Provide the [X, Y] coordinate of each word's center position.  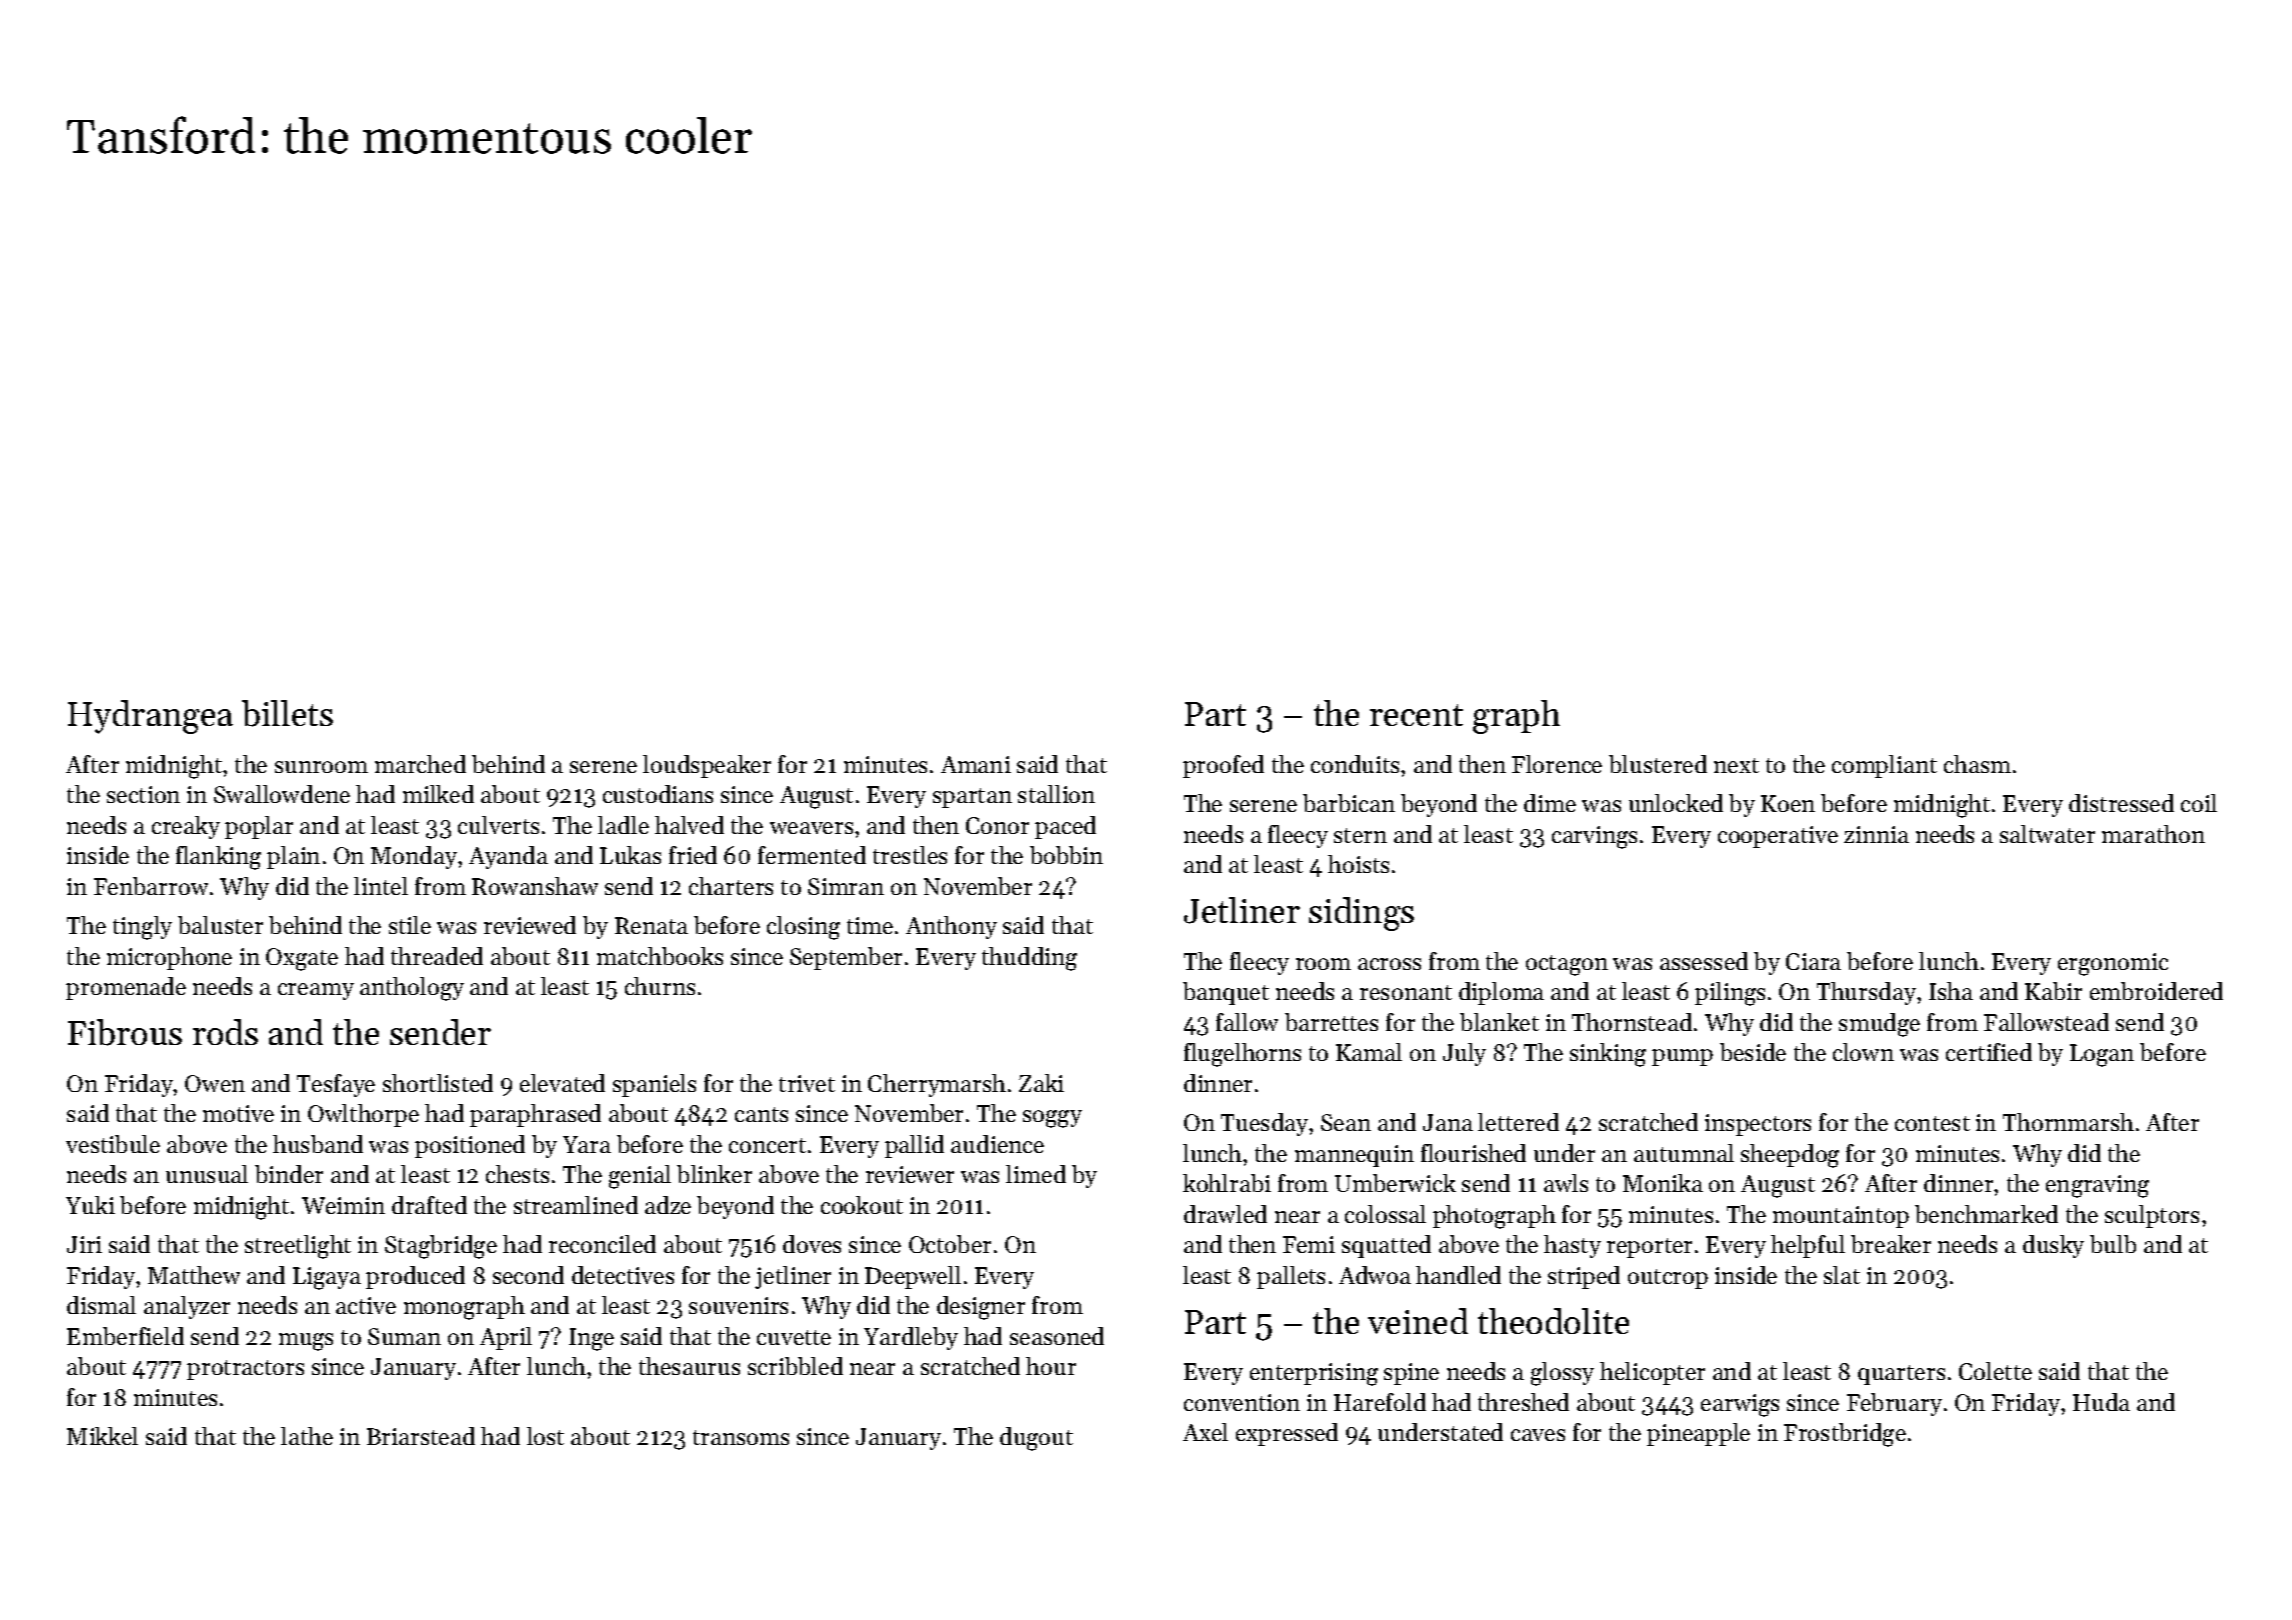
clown [1863, 1052]
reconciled [602, 1244]
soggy [1052, 1119]
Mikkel [102, 1436]
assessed [1704, 961]
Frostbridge [1845, 1435]
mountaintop [1841, 1217]
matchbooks [660, 956]
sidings [1361, 914]
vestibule [113, 1144]
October [950, 1244]
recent [1416, 715]
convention [1242, 1402]
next [1736, 765]
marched [420, 764]
